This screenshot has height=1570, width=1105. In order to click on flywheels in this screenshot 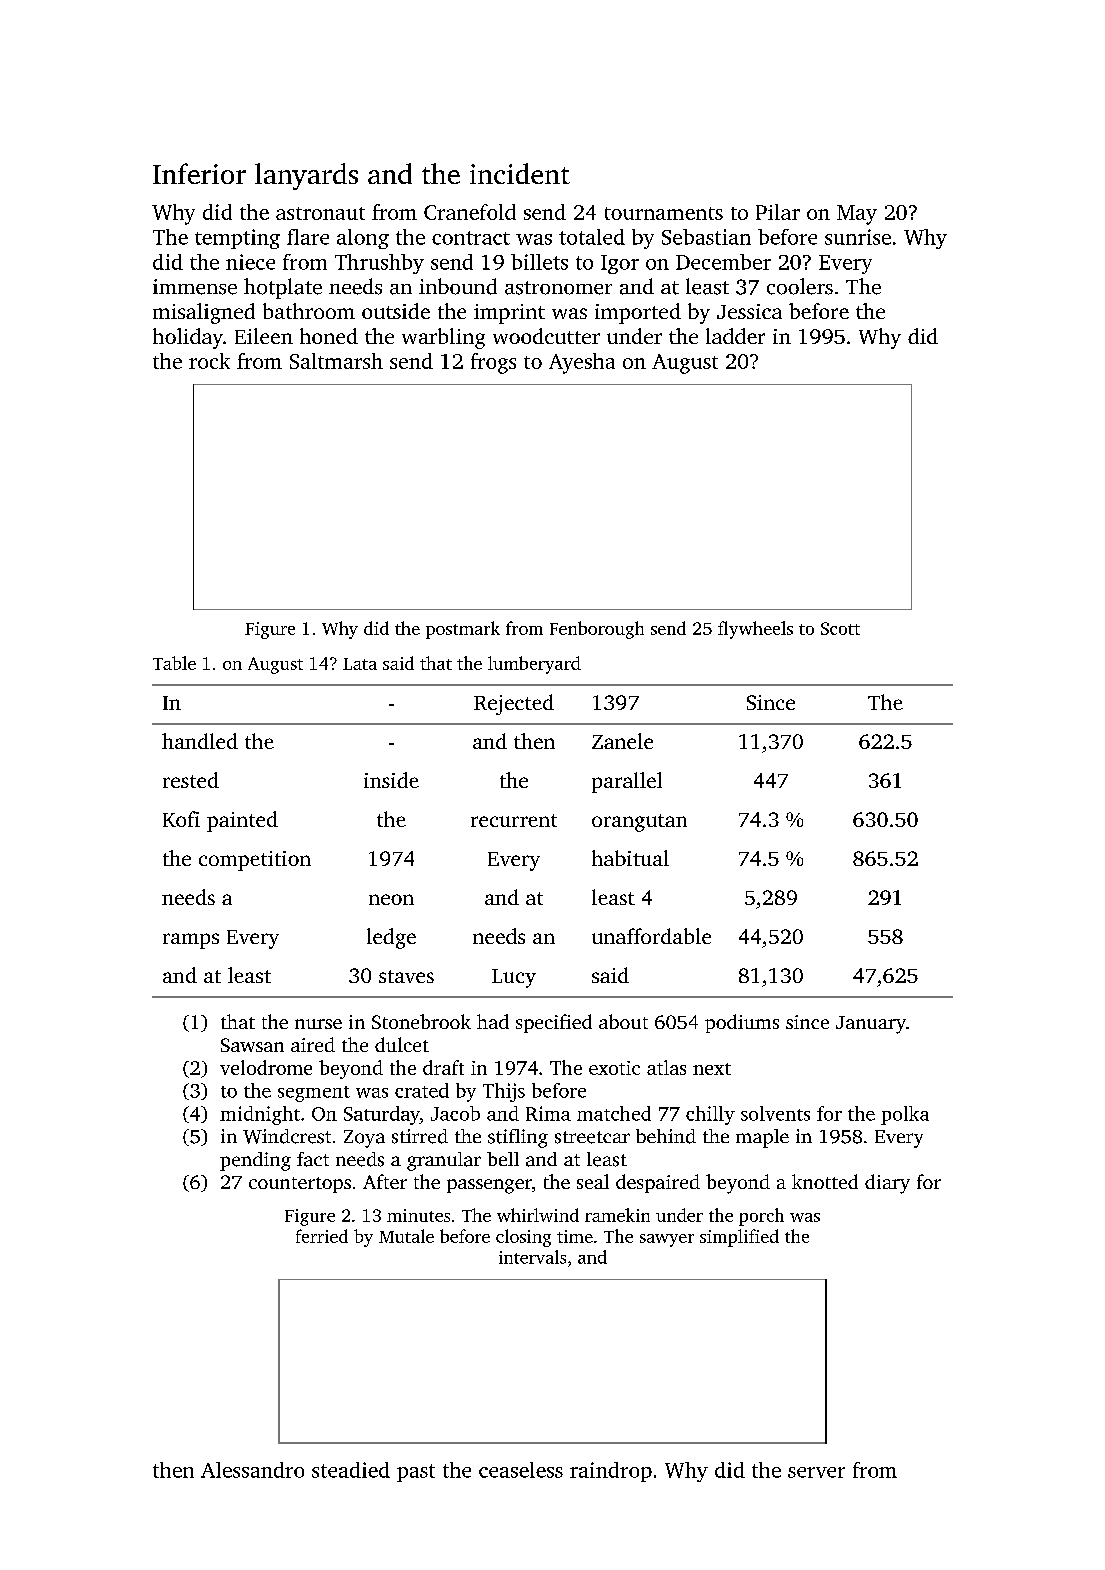, I will do `click(755, 630)`.
